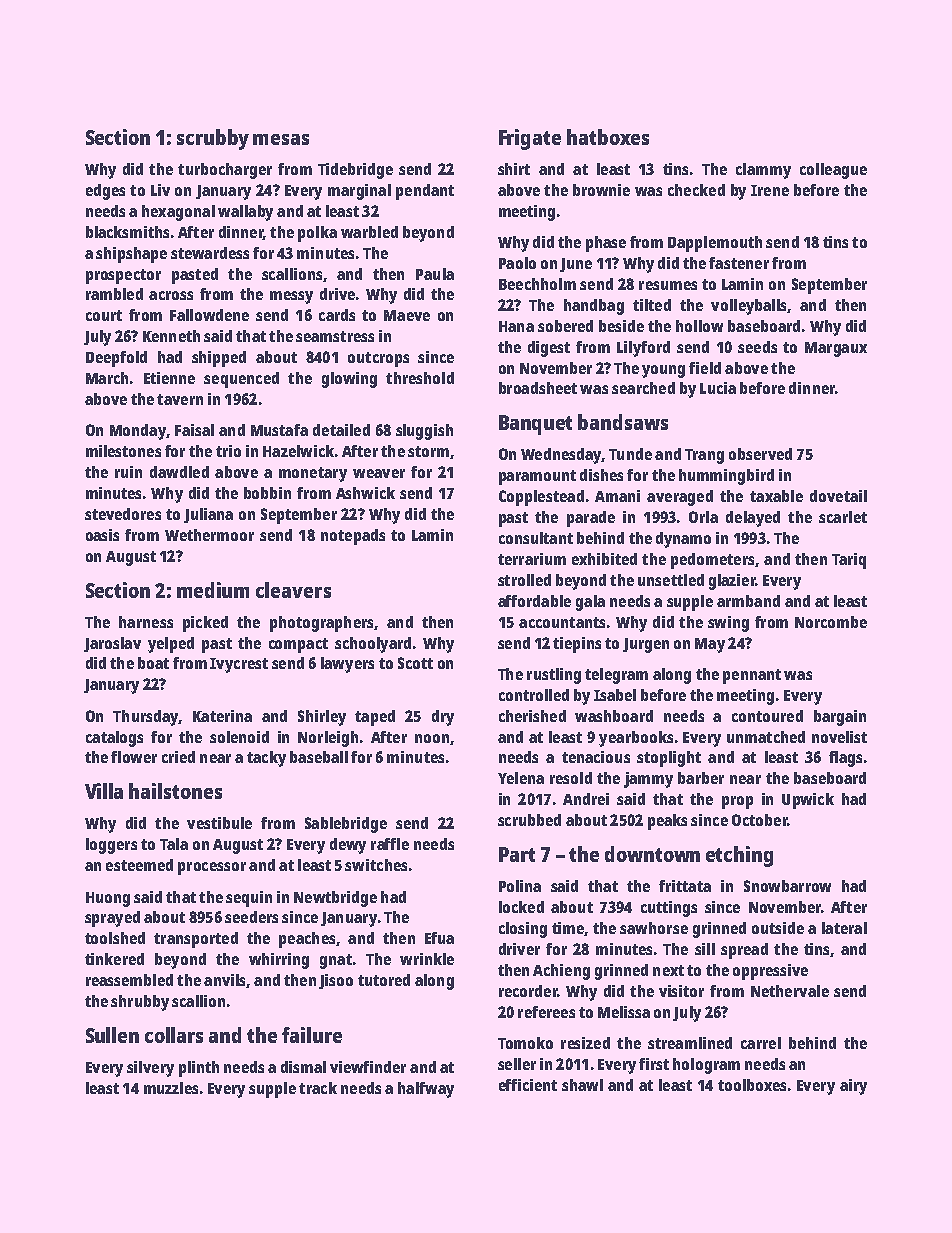 The width and height of the image is (952, 1233). Describe the element at coordinates (376, 865) in the image. I see `switches` at that location.
